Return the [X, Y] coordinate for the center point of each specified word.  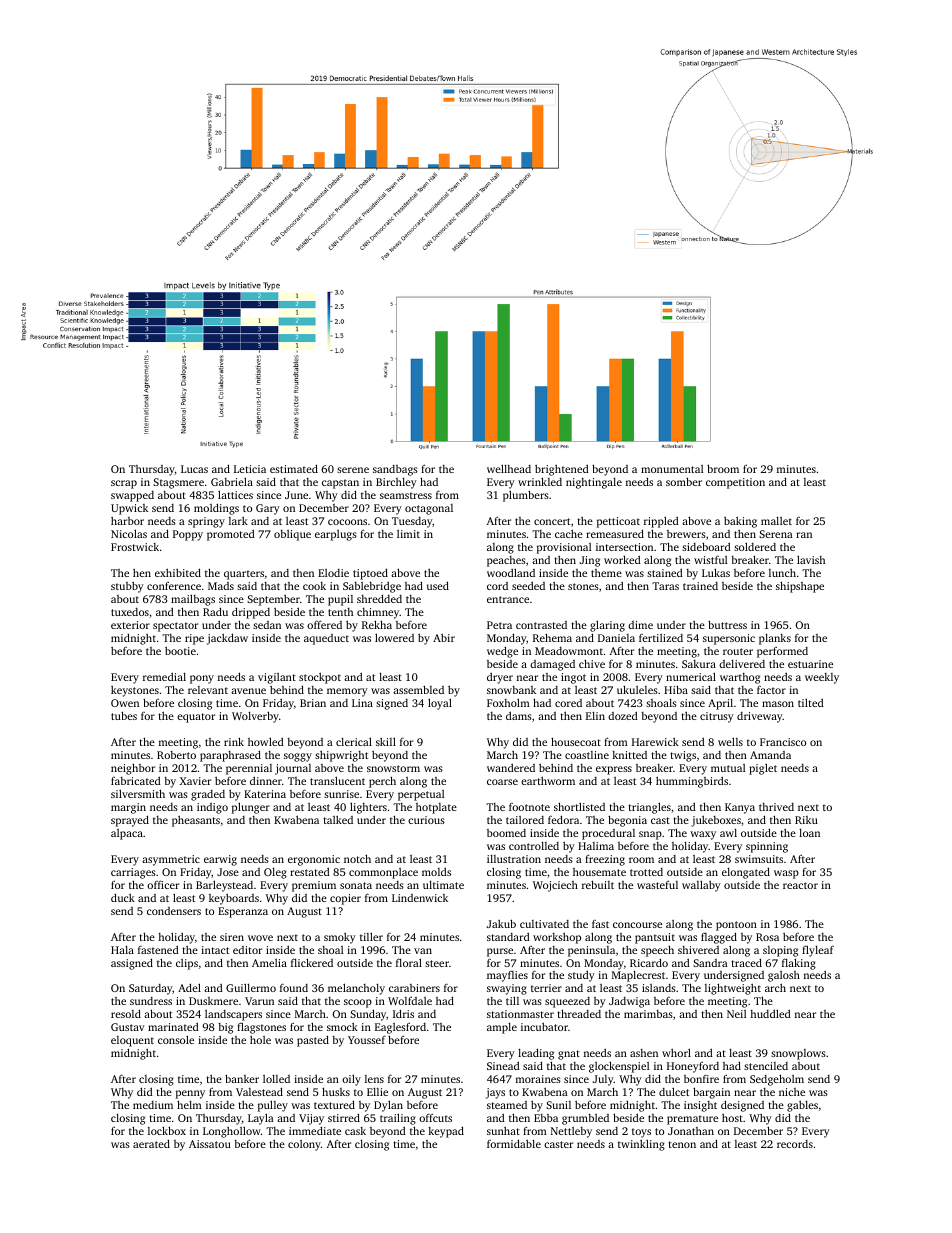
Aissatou [210, 1144]
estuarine [810, 664]
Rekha [377, 624]
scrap [124, 484]
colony [304, 1145]
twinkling [641, 1145]
